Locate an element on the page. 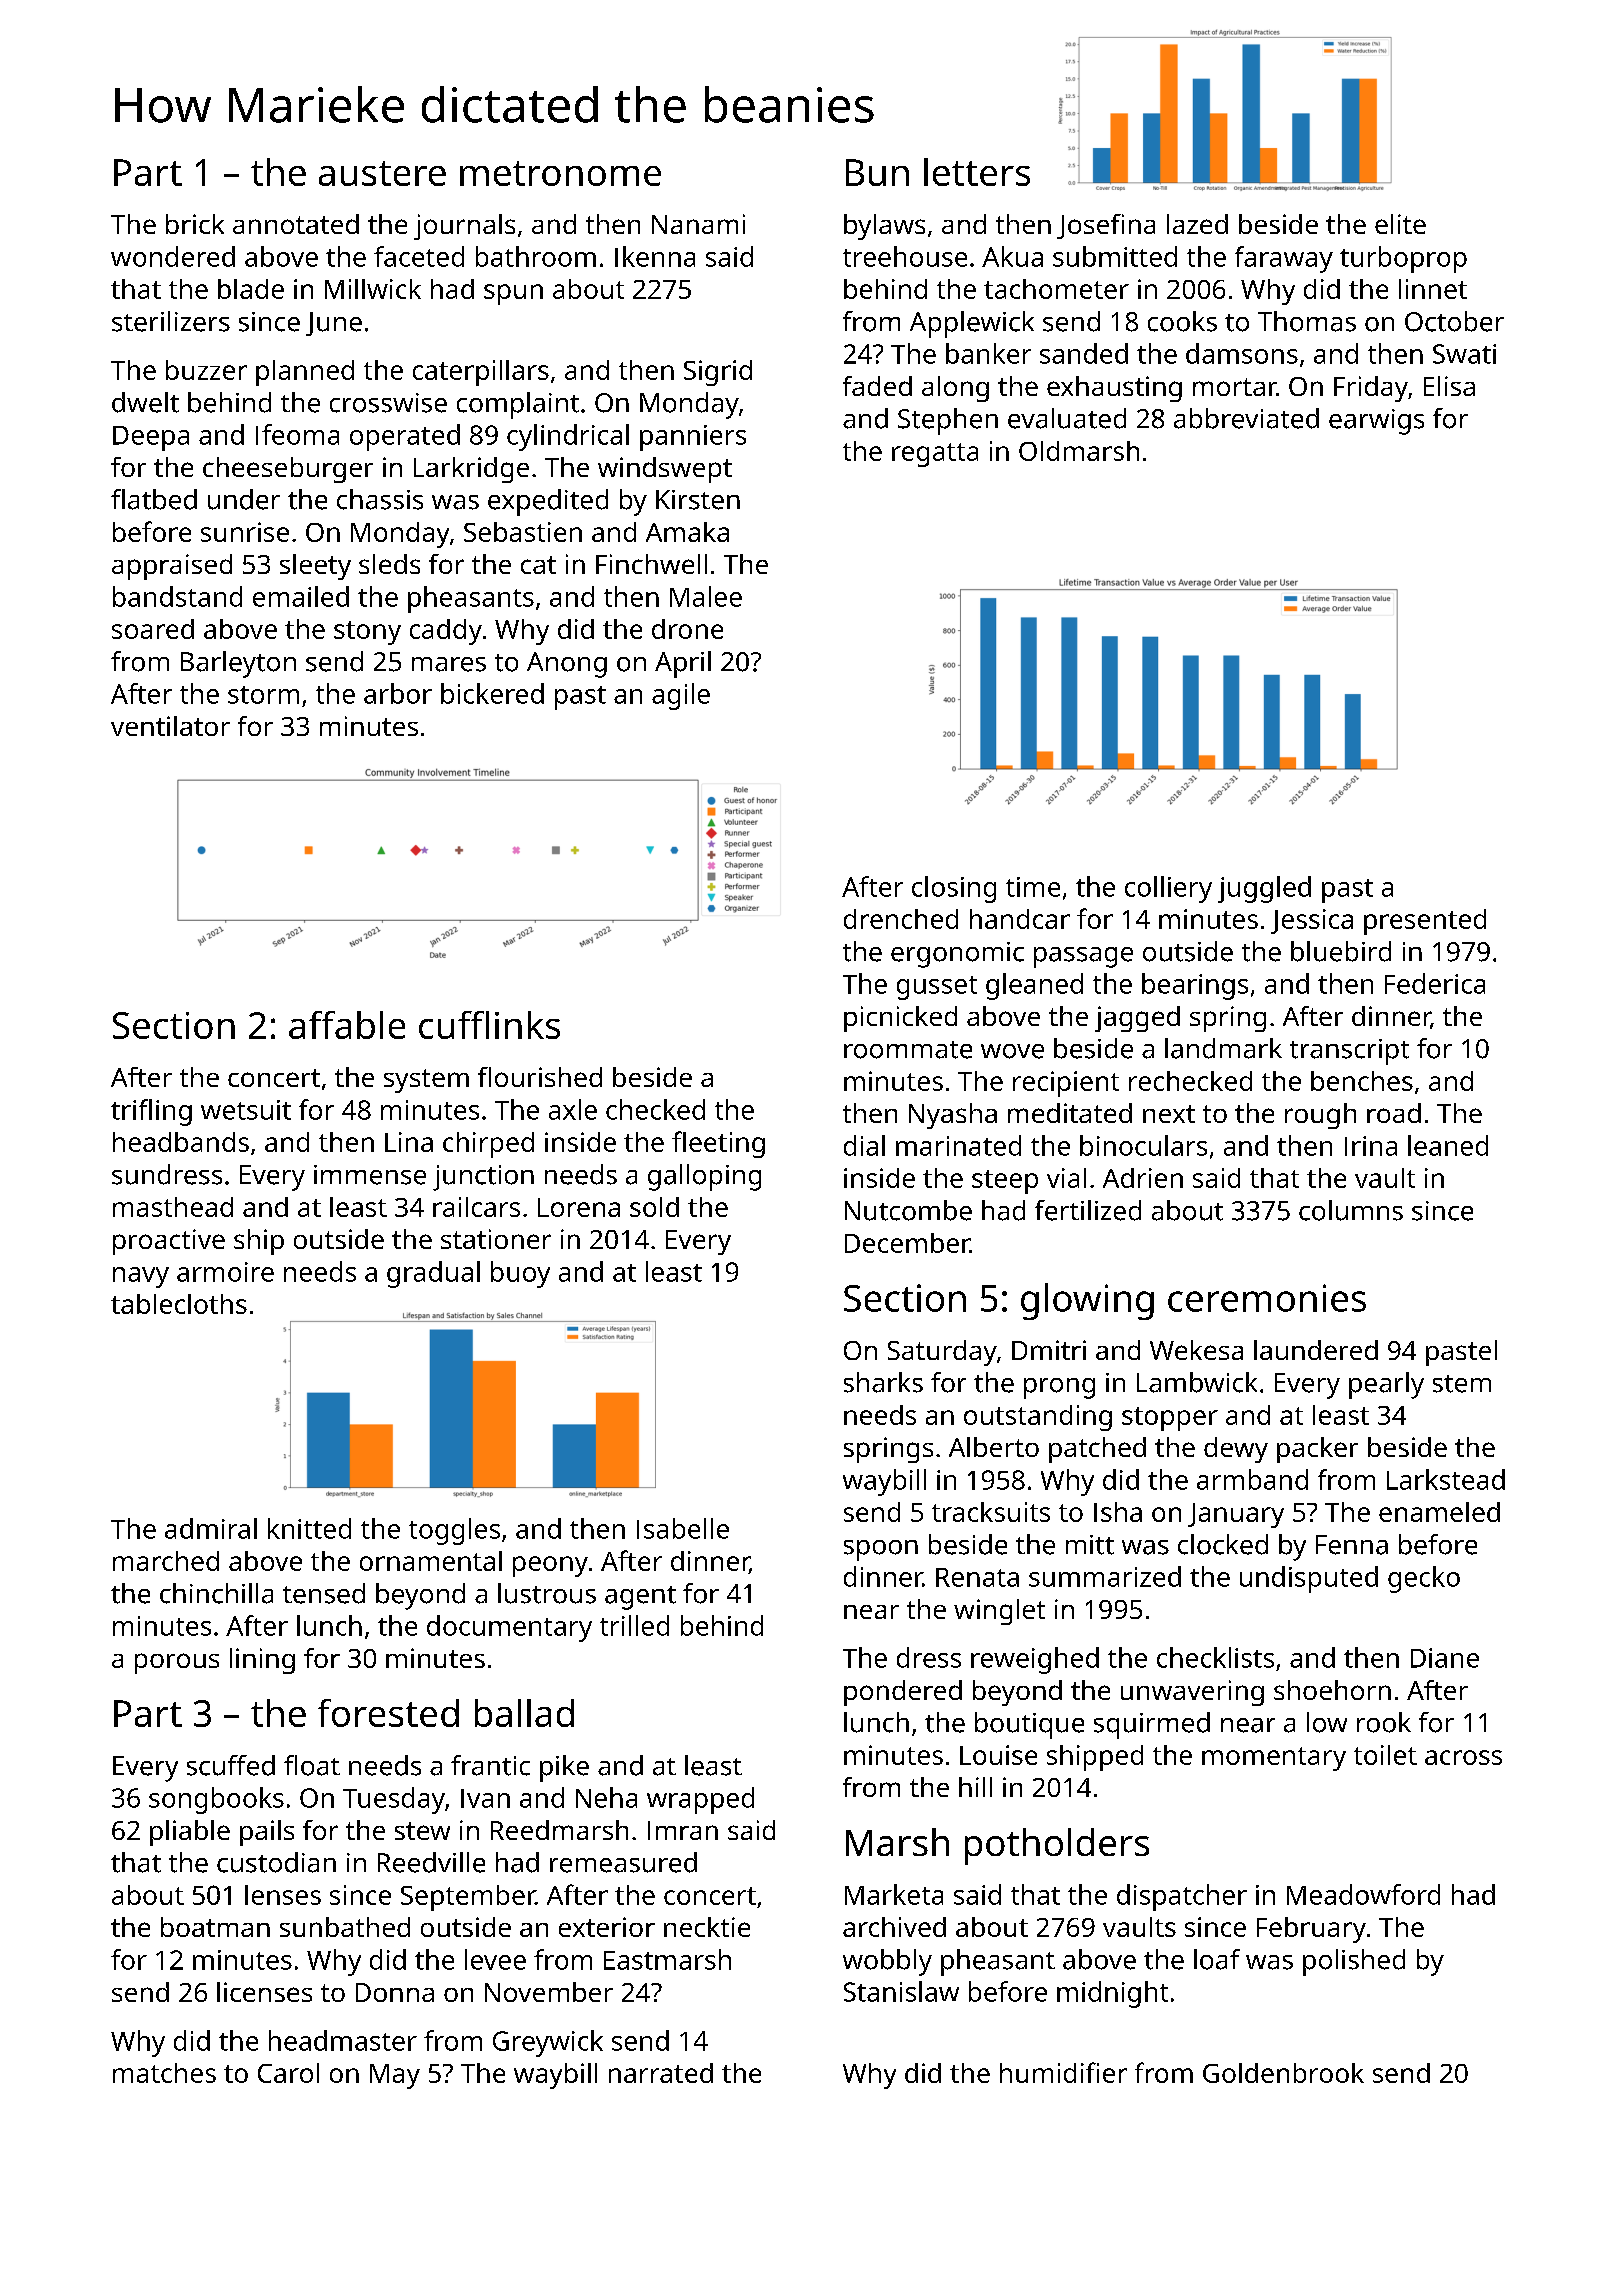 This document has height=2292, width=1620. storm is located at coordinates (263, 695).
